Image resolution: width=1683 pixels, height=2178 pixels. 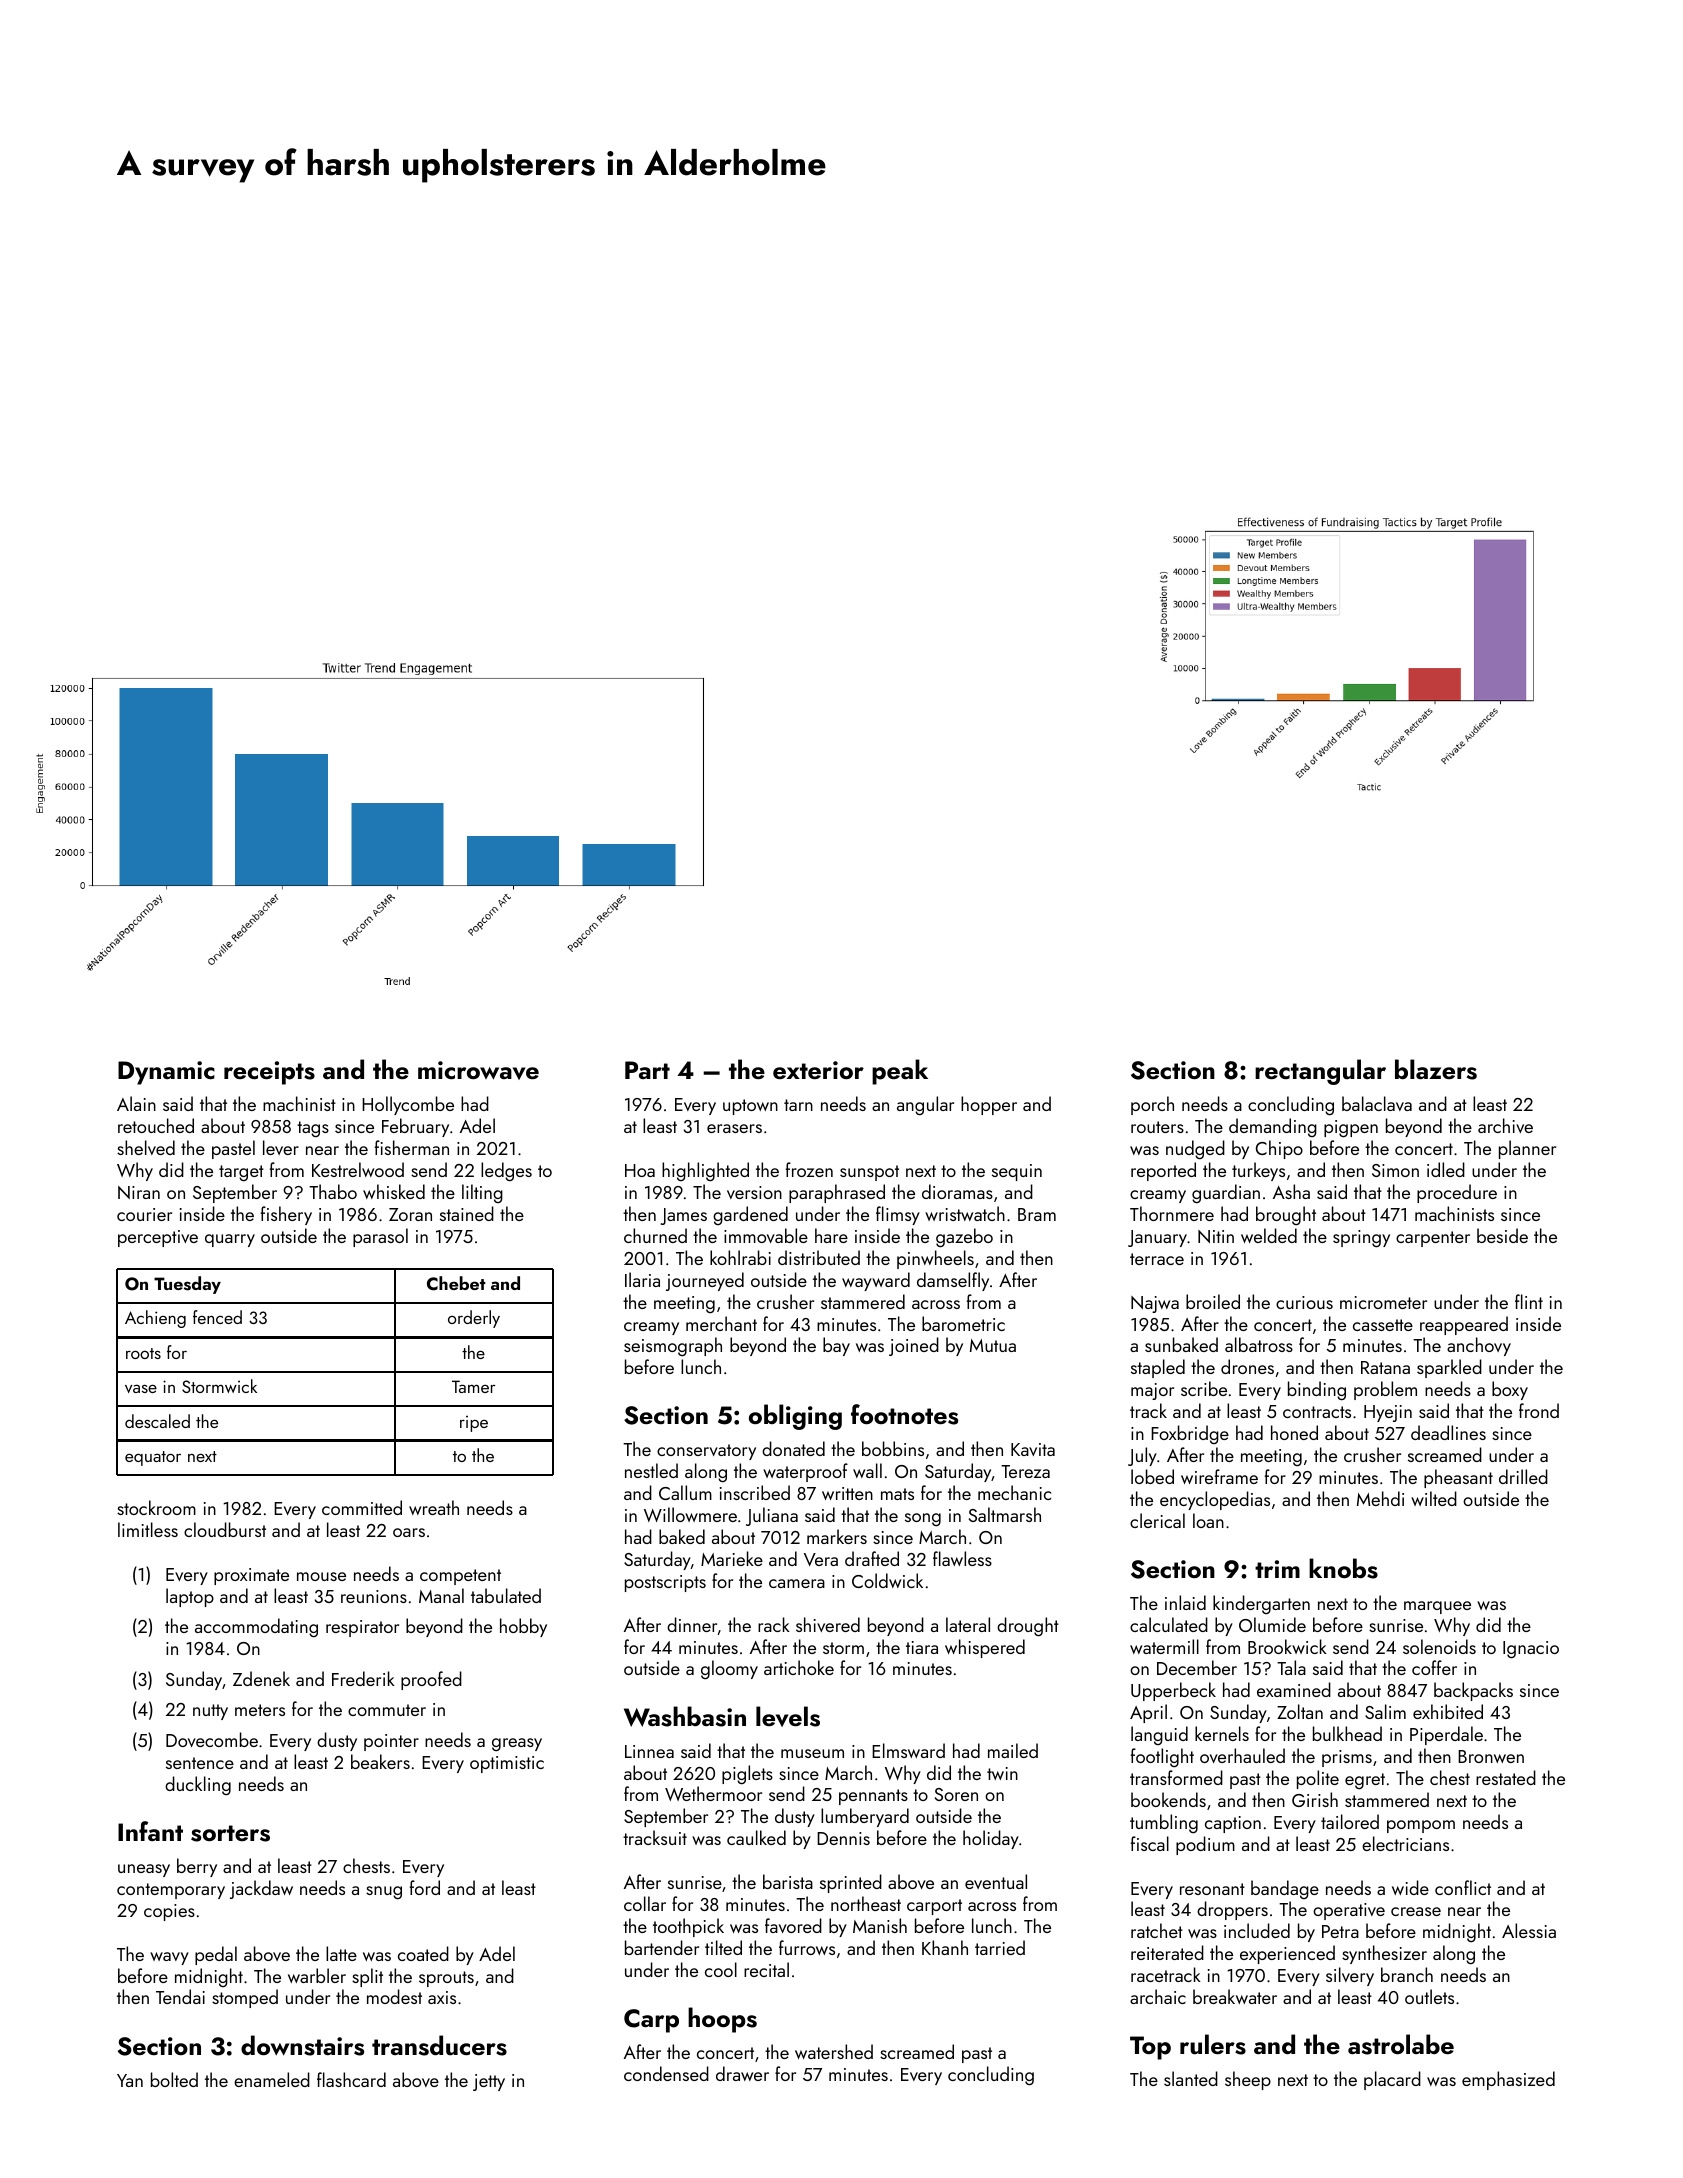 I want to click on Mehdi, so click(x=1380, y=1498).
